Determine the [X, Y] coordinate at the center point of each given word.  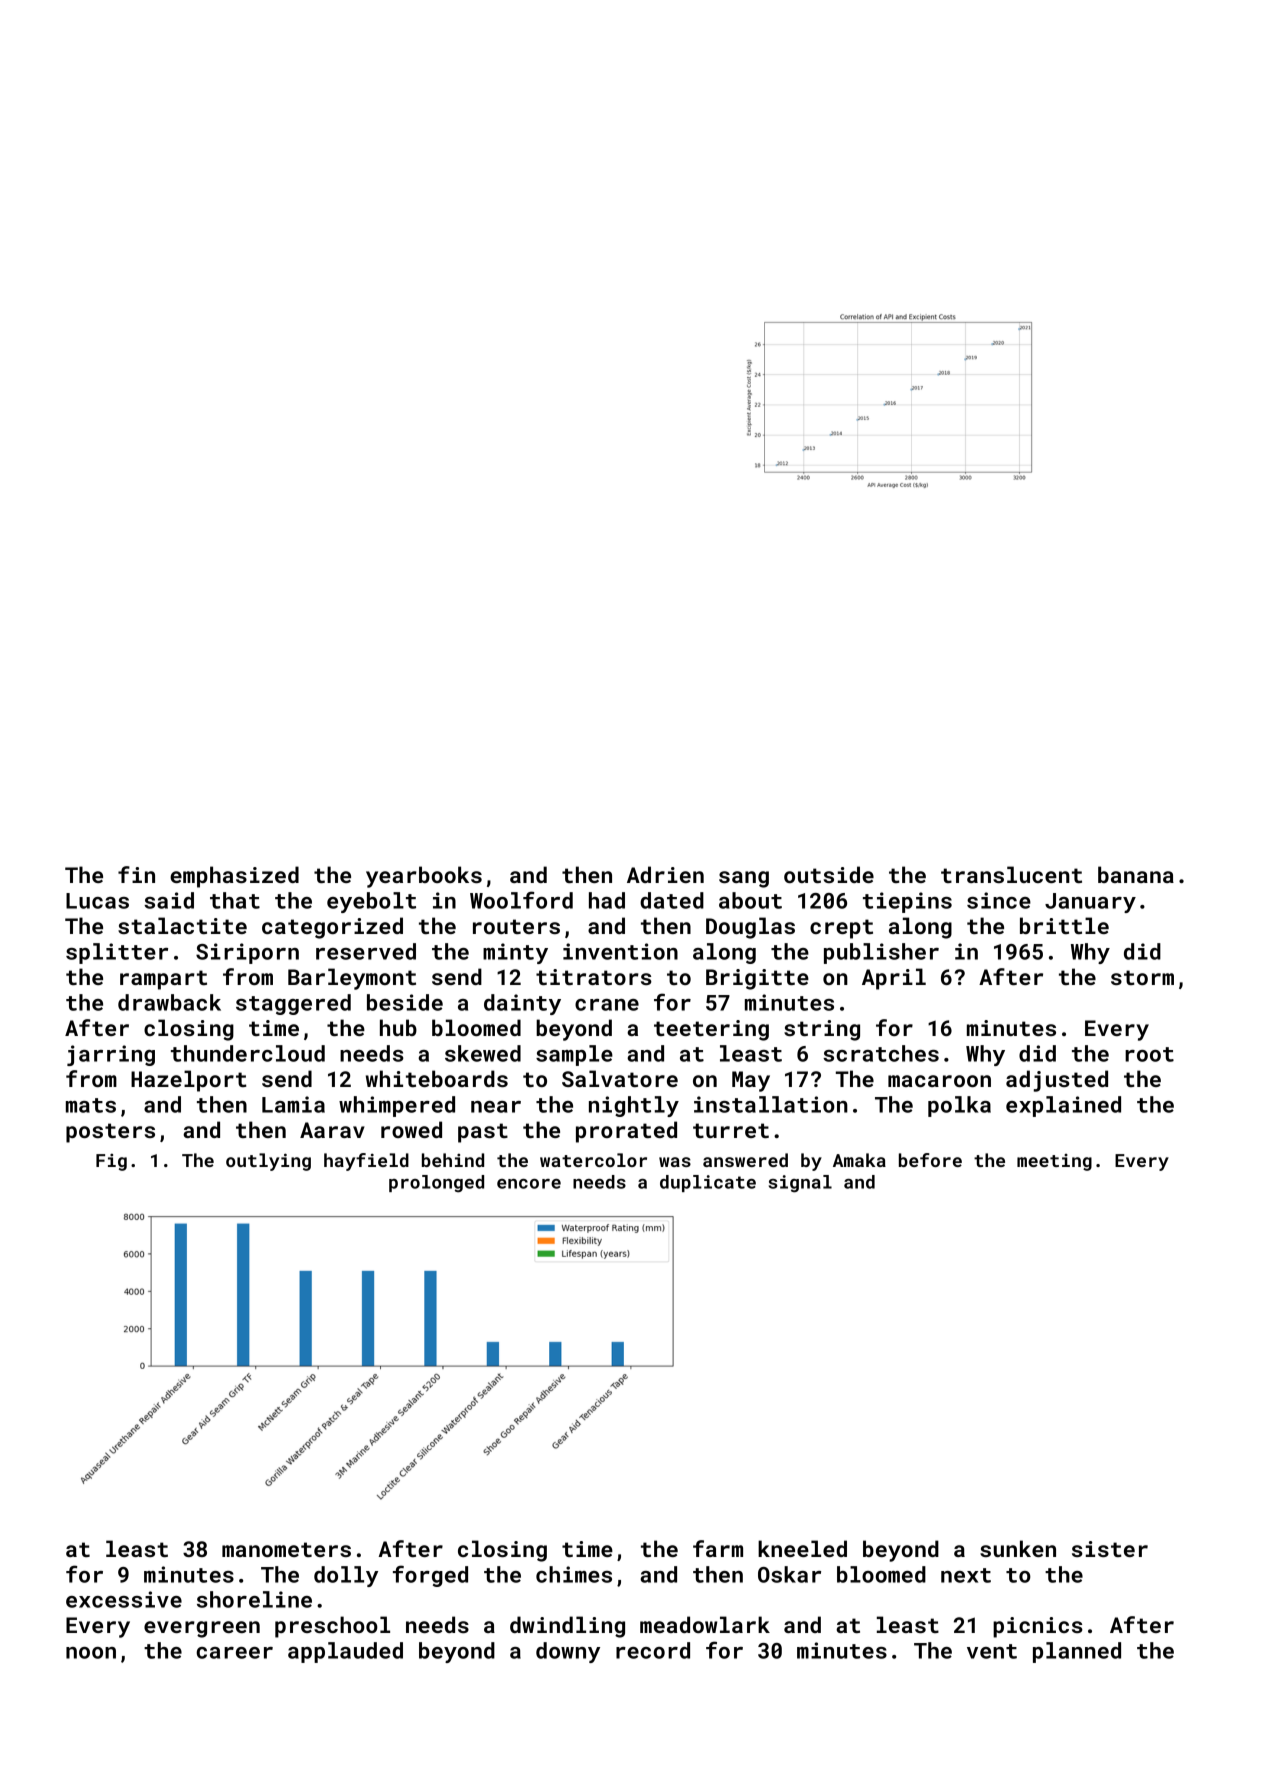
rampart [163, 980]
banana [1136, 874]
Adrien [665, 874]
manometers [286, 1549]
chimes [574, 1574]
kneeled [802, 1548]
